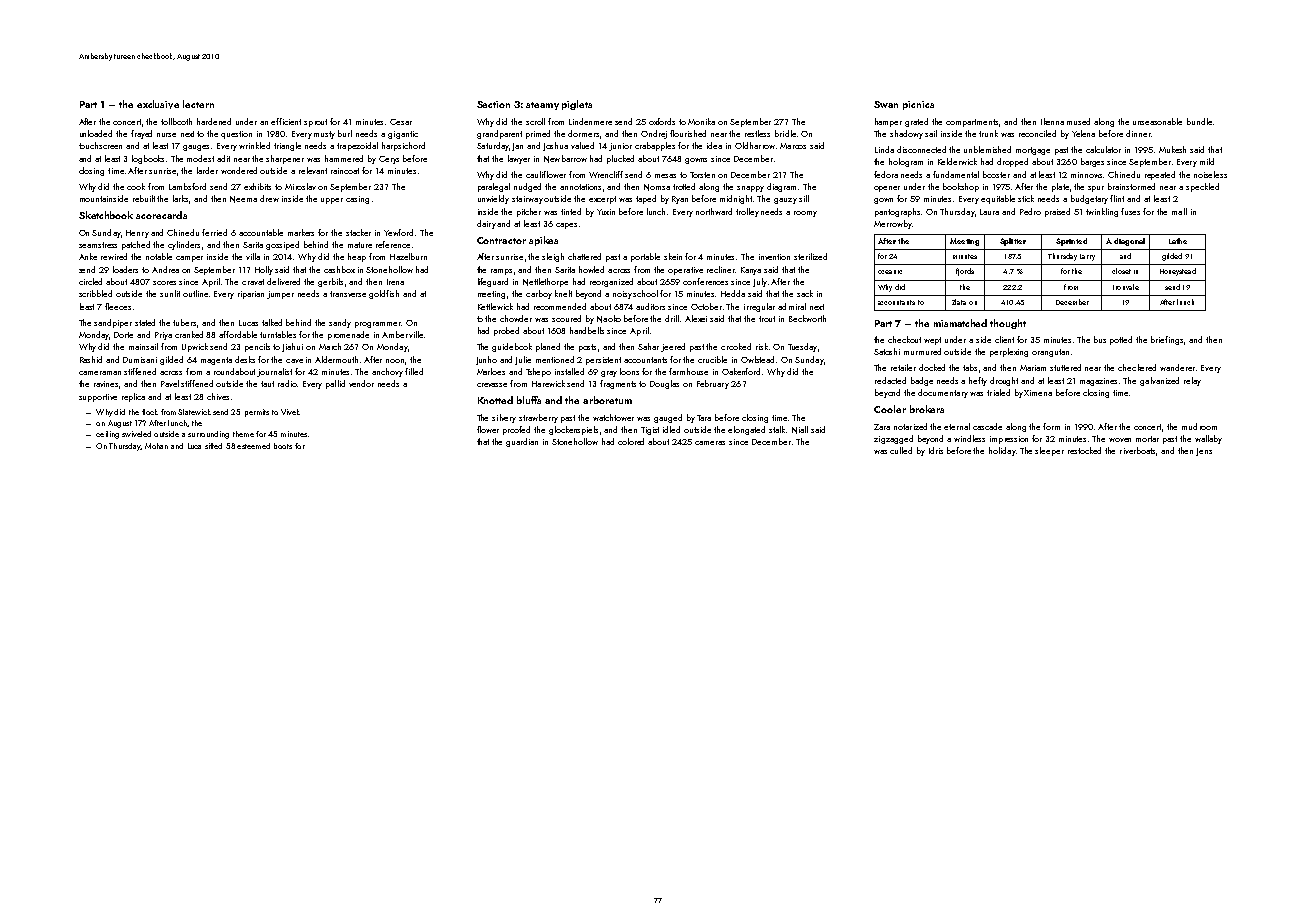 The height and width of the page is (924, 1308). I want to click on ceiling, so click(107, 435).
